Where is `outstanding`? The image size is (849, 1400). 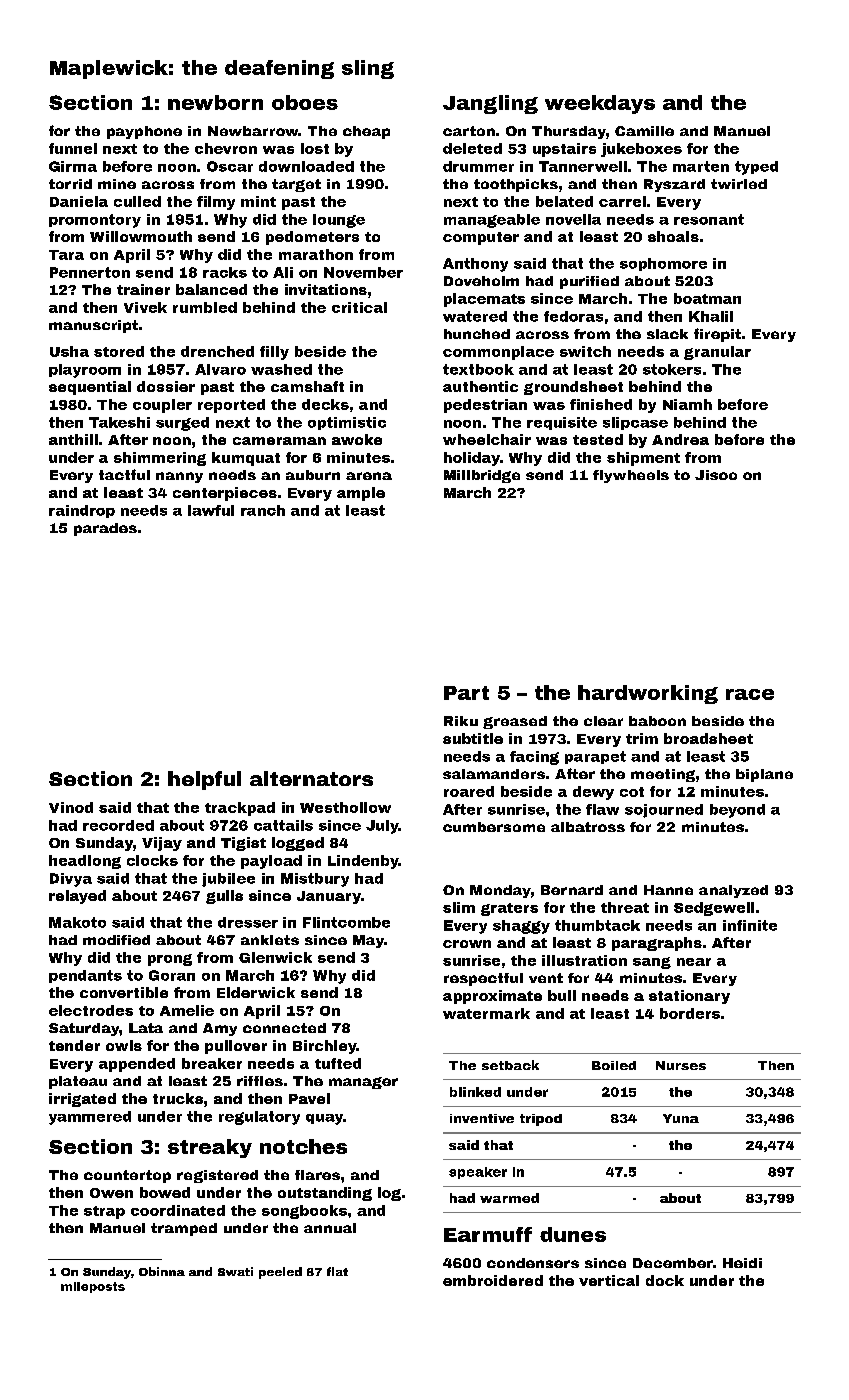 outstanding is located at coordinates (325, 1194).
